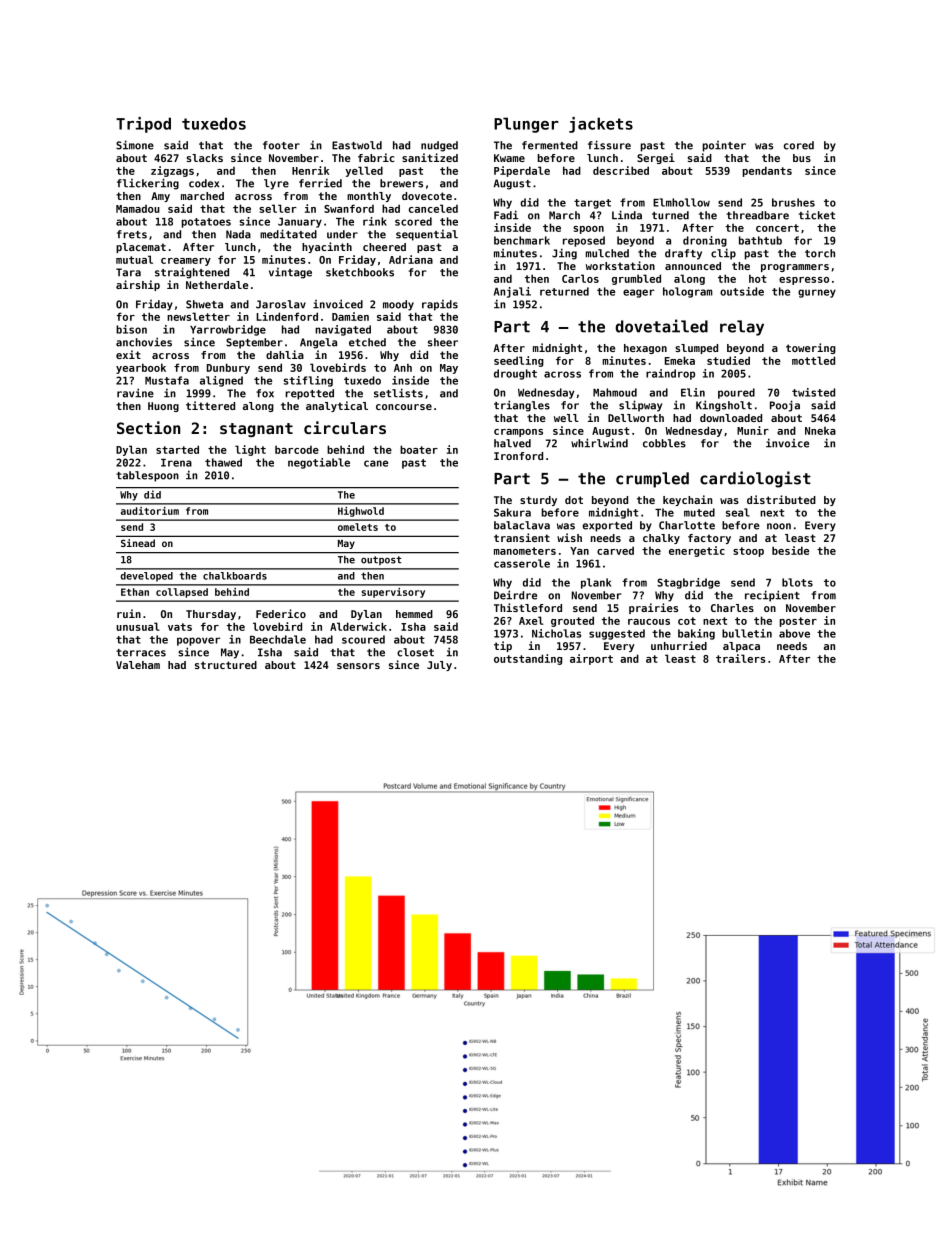 This screenshot has width=952, height=1233. I want to click on sanitized, so click(430, 157).
